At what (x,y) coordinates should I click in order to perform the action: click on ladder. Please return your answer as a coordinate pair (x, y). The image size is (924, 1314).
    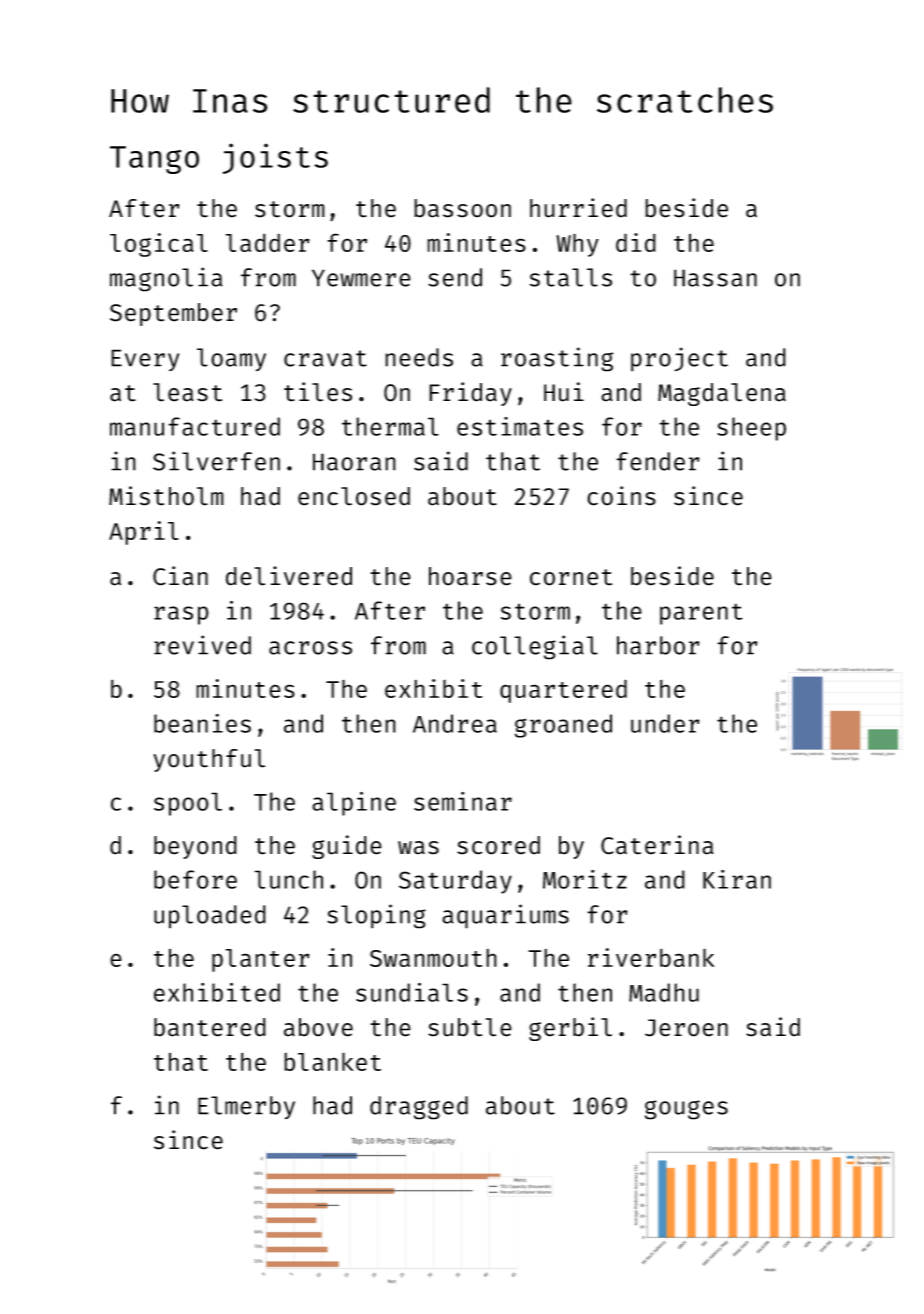
    Looking at the image, I should click on (267, 242).
